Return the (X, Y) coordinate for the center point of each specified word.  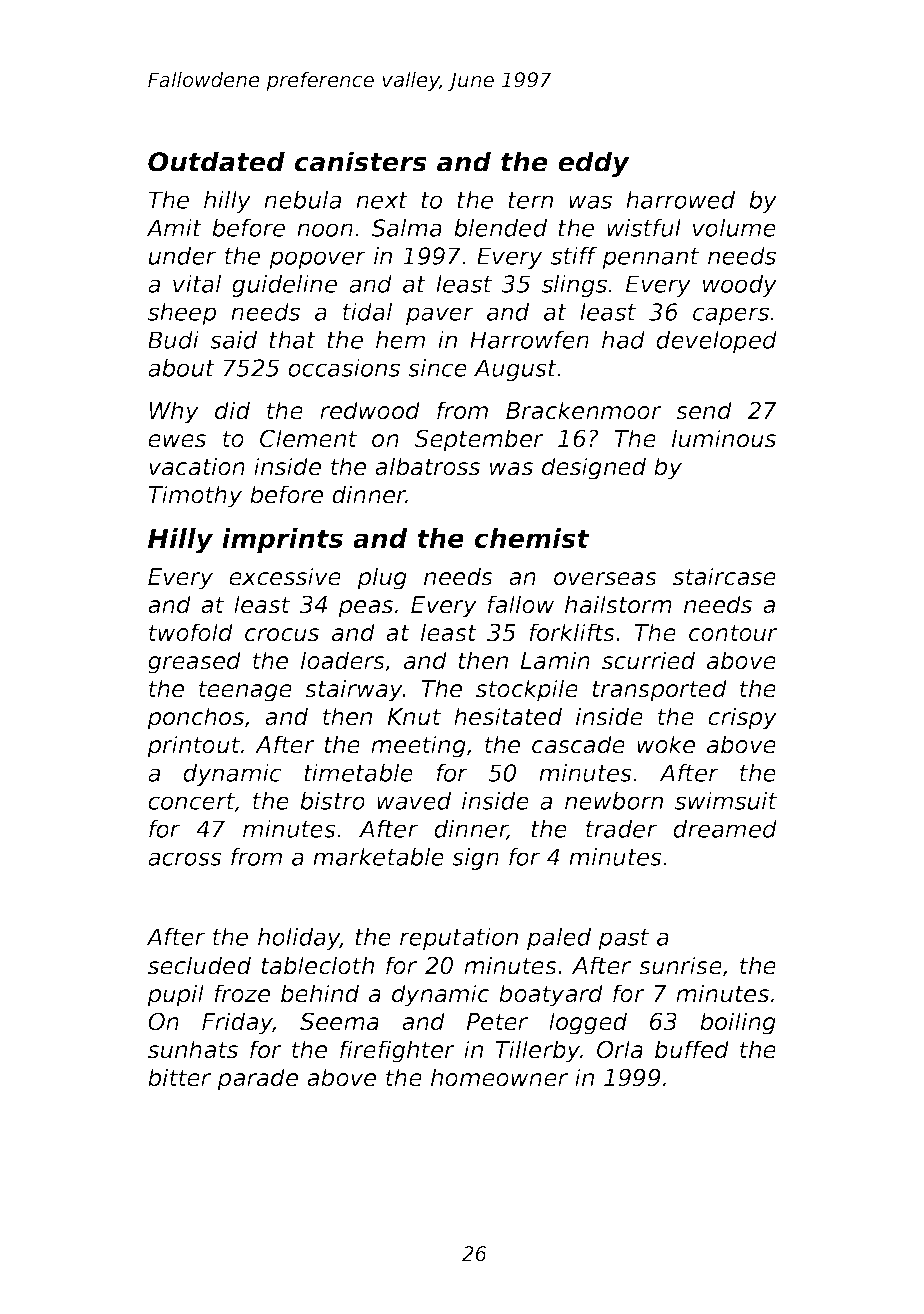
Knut (414, 717)
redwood (370, 410)
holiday (299, 939)
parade (257, 1079)
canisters (360, 161)
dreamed (725, 829)
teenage (245, 691)
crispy (742, 718)
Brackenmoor (584, 410)
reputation (459, 939)
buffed (692, 1049)
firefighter (397, 1051)
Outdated (216, 161)
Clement (308, 438)
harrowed (680, 200)
